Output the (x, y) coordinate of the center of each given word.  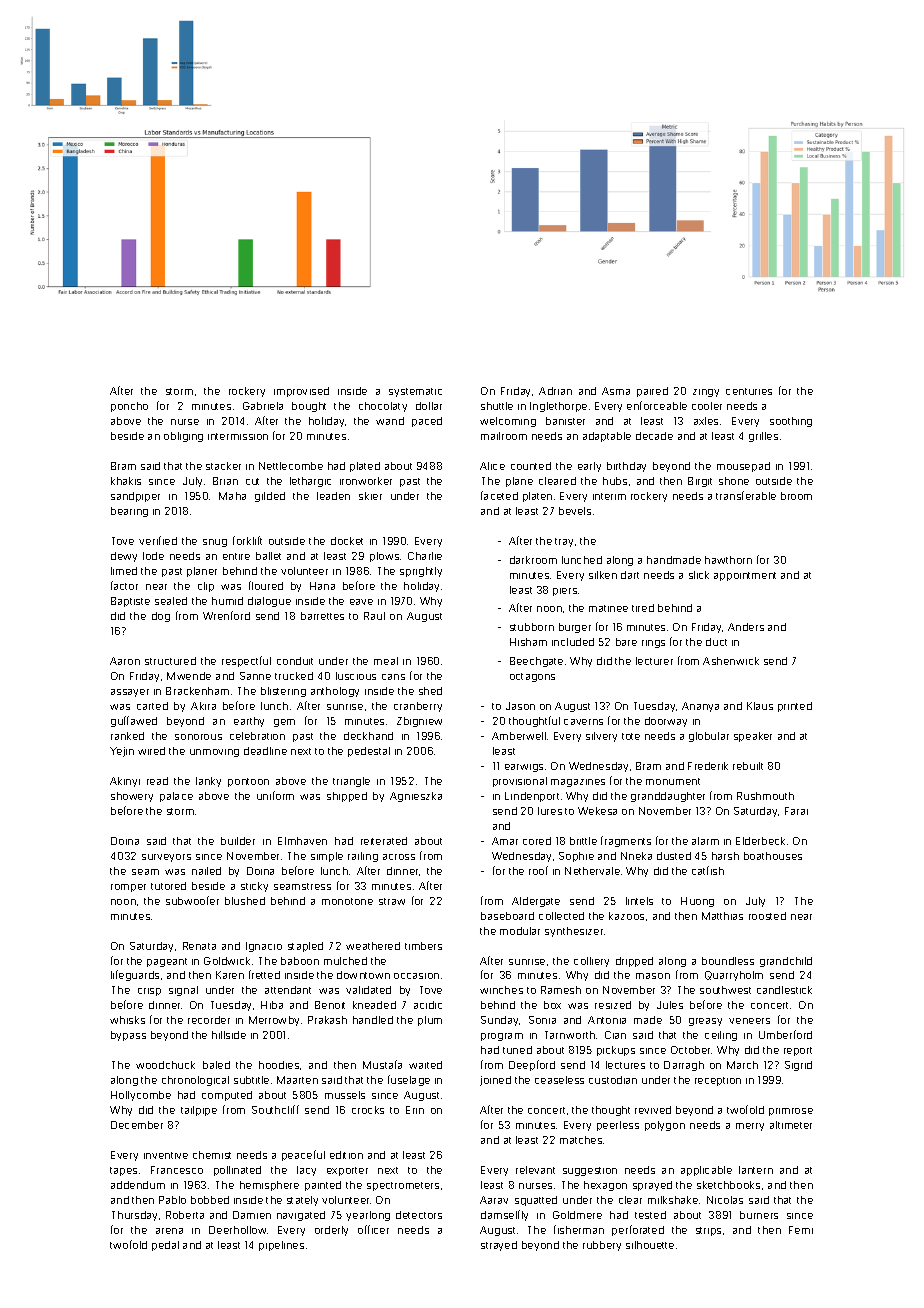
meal (386, 661)
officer (373, 1229)
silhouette (650, 1245)
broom (796, 496)
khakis (126, 481)
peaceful (303, 1155)
